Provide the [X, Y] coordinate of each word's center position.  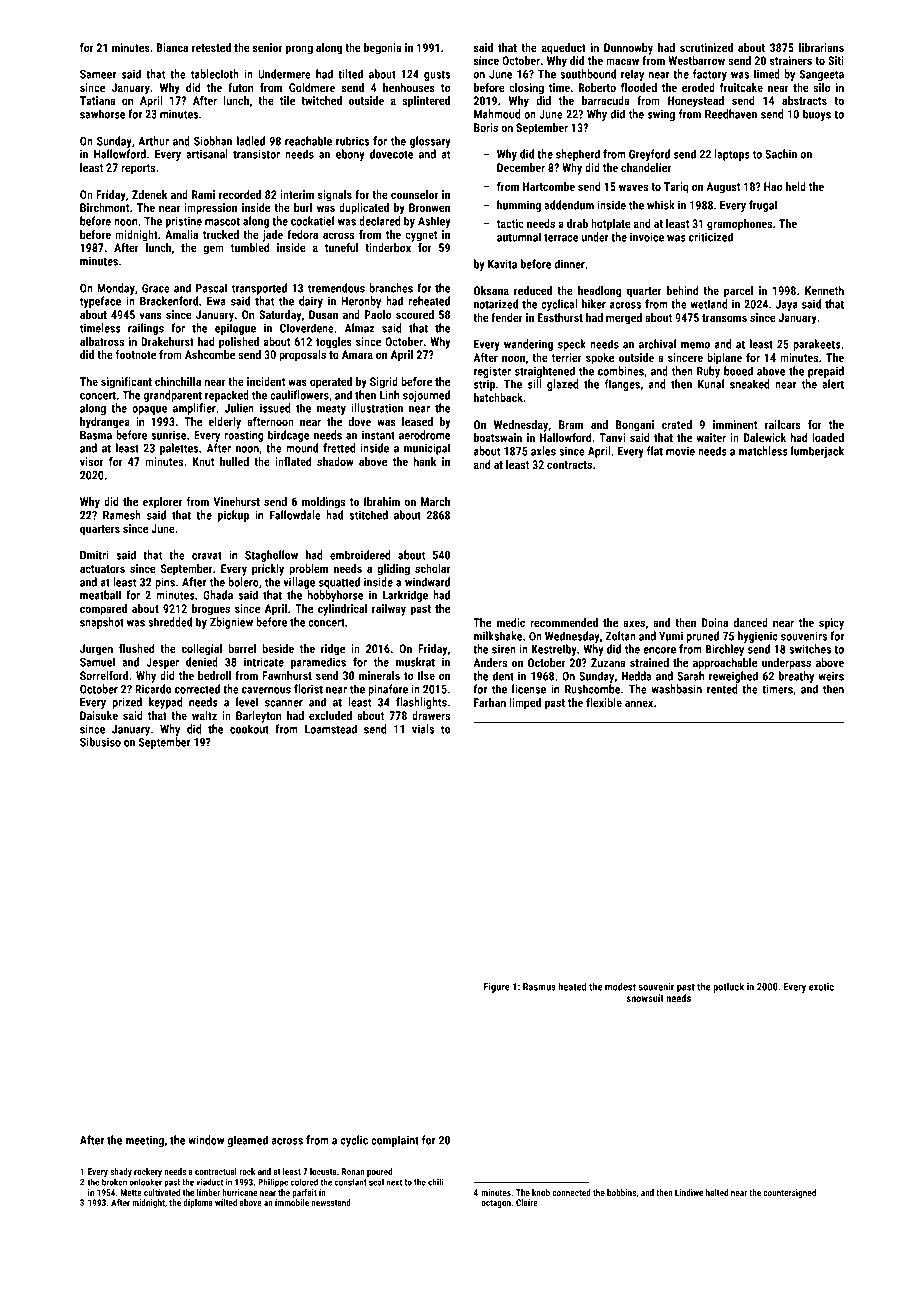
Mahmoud [497, 114]
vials [423, 729]
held [796, 186]
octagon [496, 1204]
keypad [165, 703]
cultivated [162, 1192]
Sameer [98, 74]
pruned [702, 637]
